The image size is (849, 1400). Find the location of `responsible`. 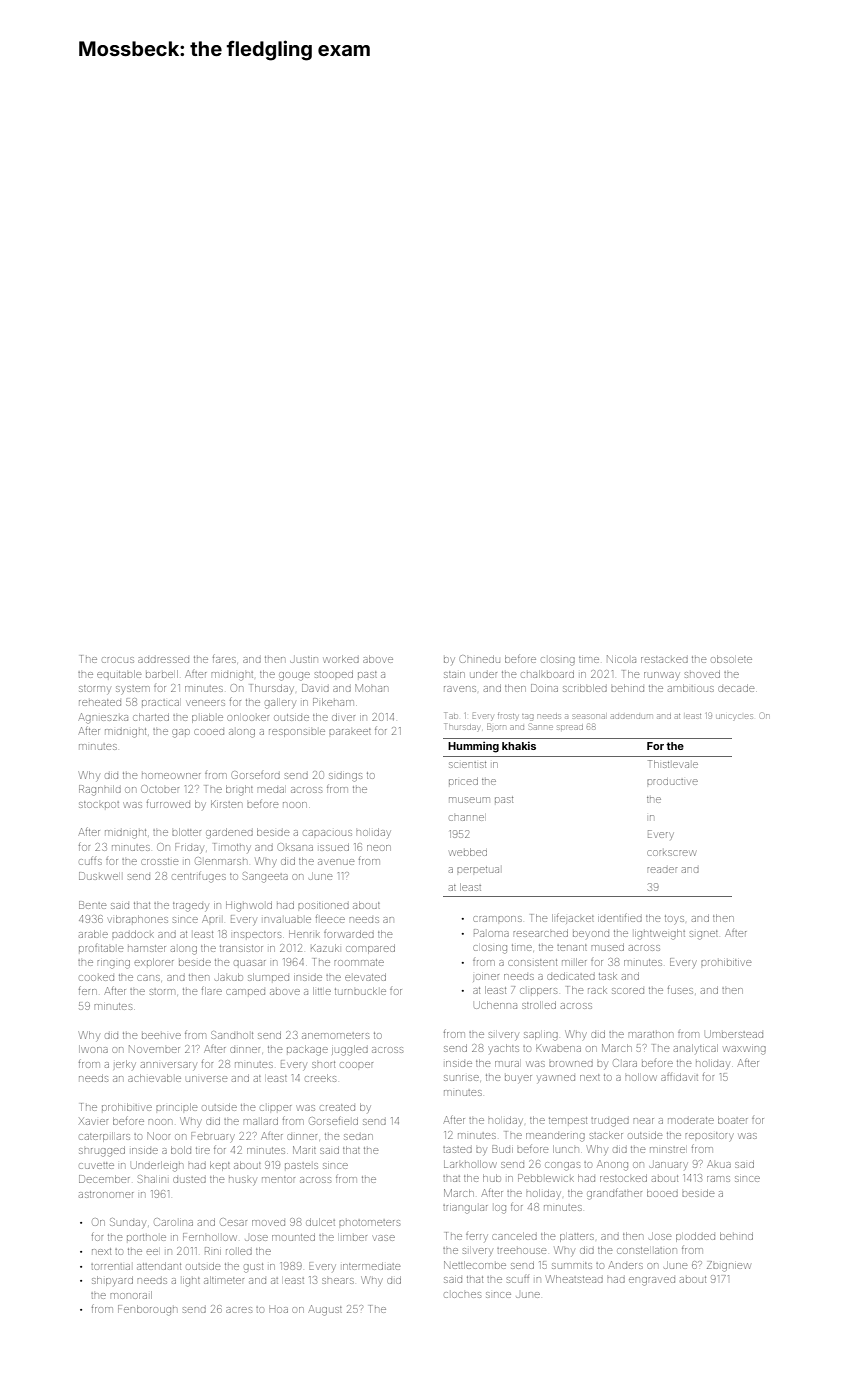

responsible is located at coordinates (297, 733).
